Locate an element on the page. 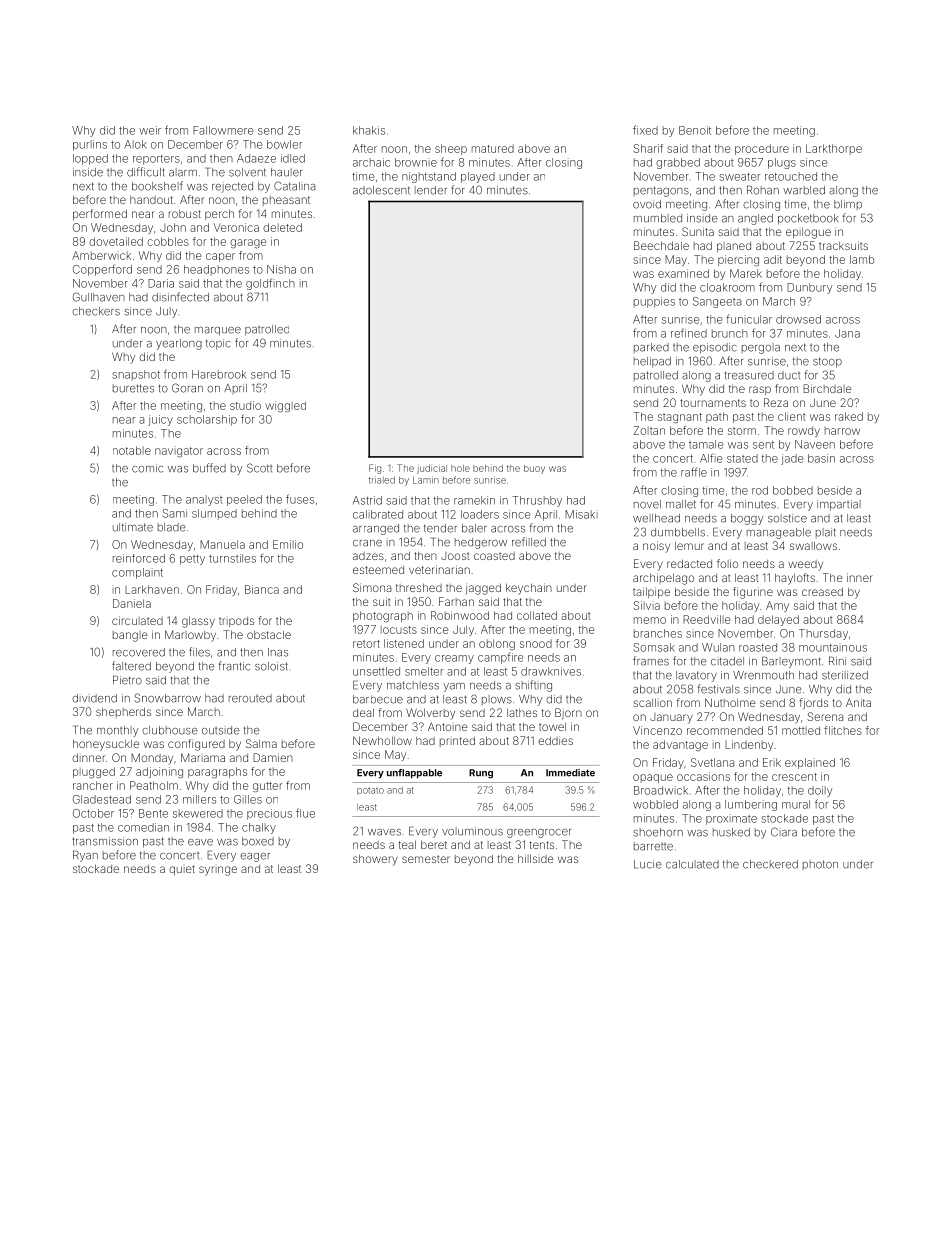  fixed is located at coordinates (645, 130).
